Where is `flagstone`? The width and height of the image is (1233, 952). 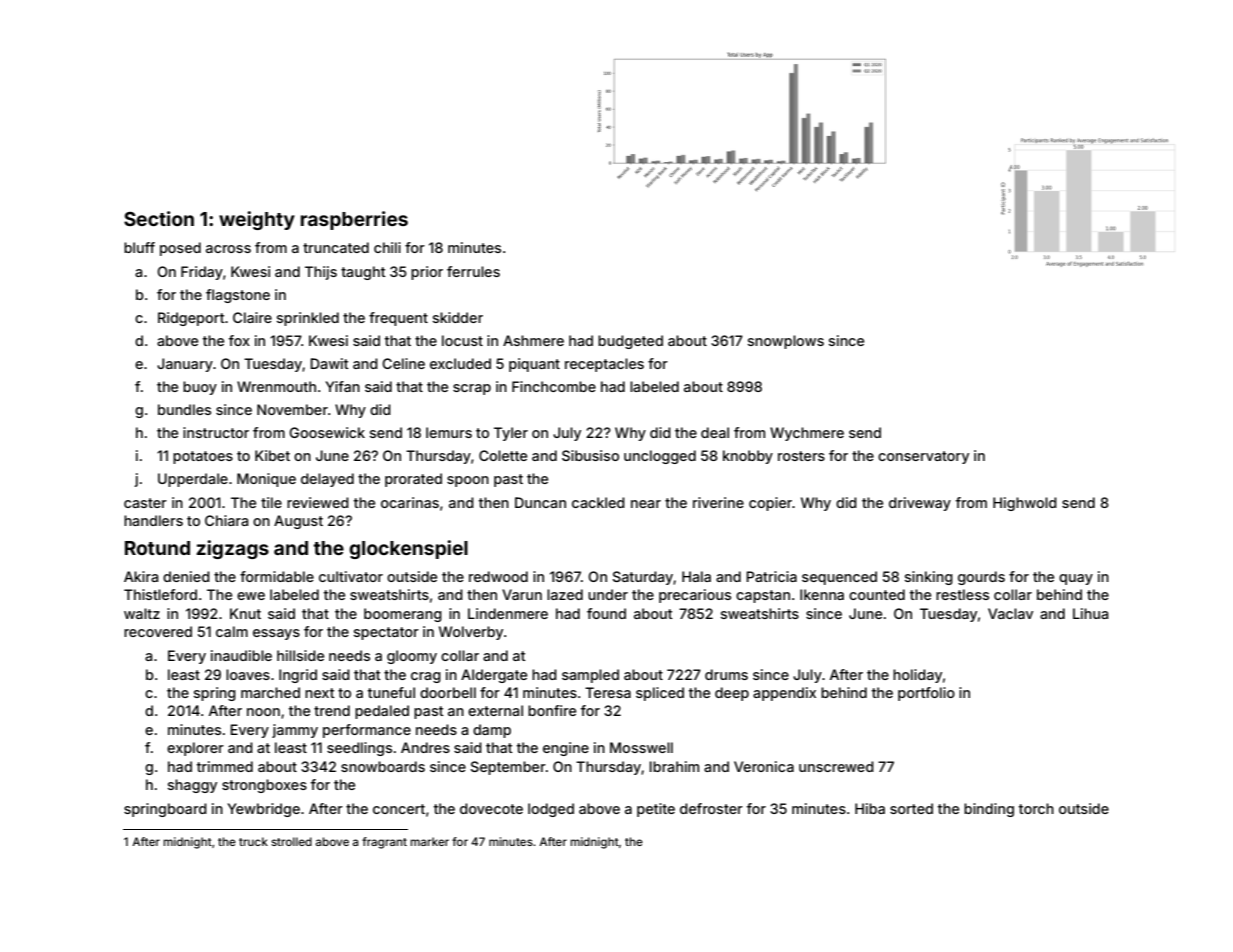
flagstone is located at coordinates (238, 296).
